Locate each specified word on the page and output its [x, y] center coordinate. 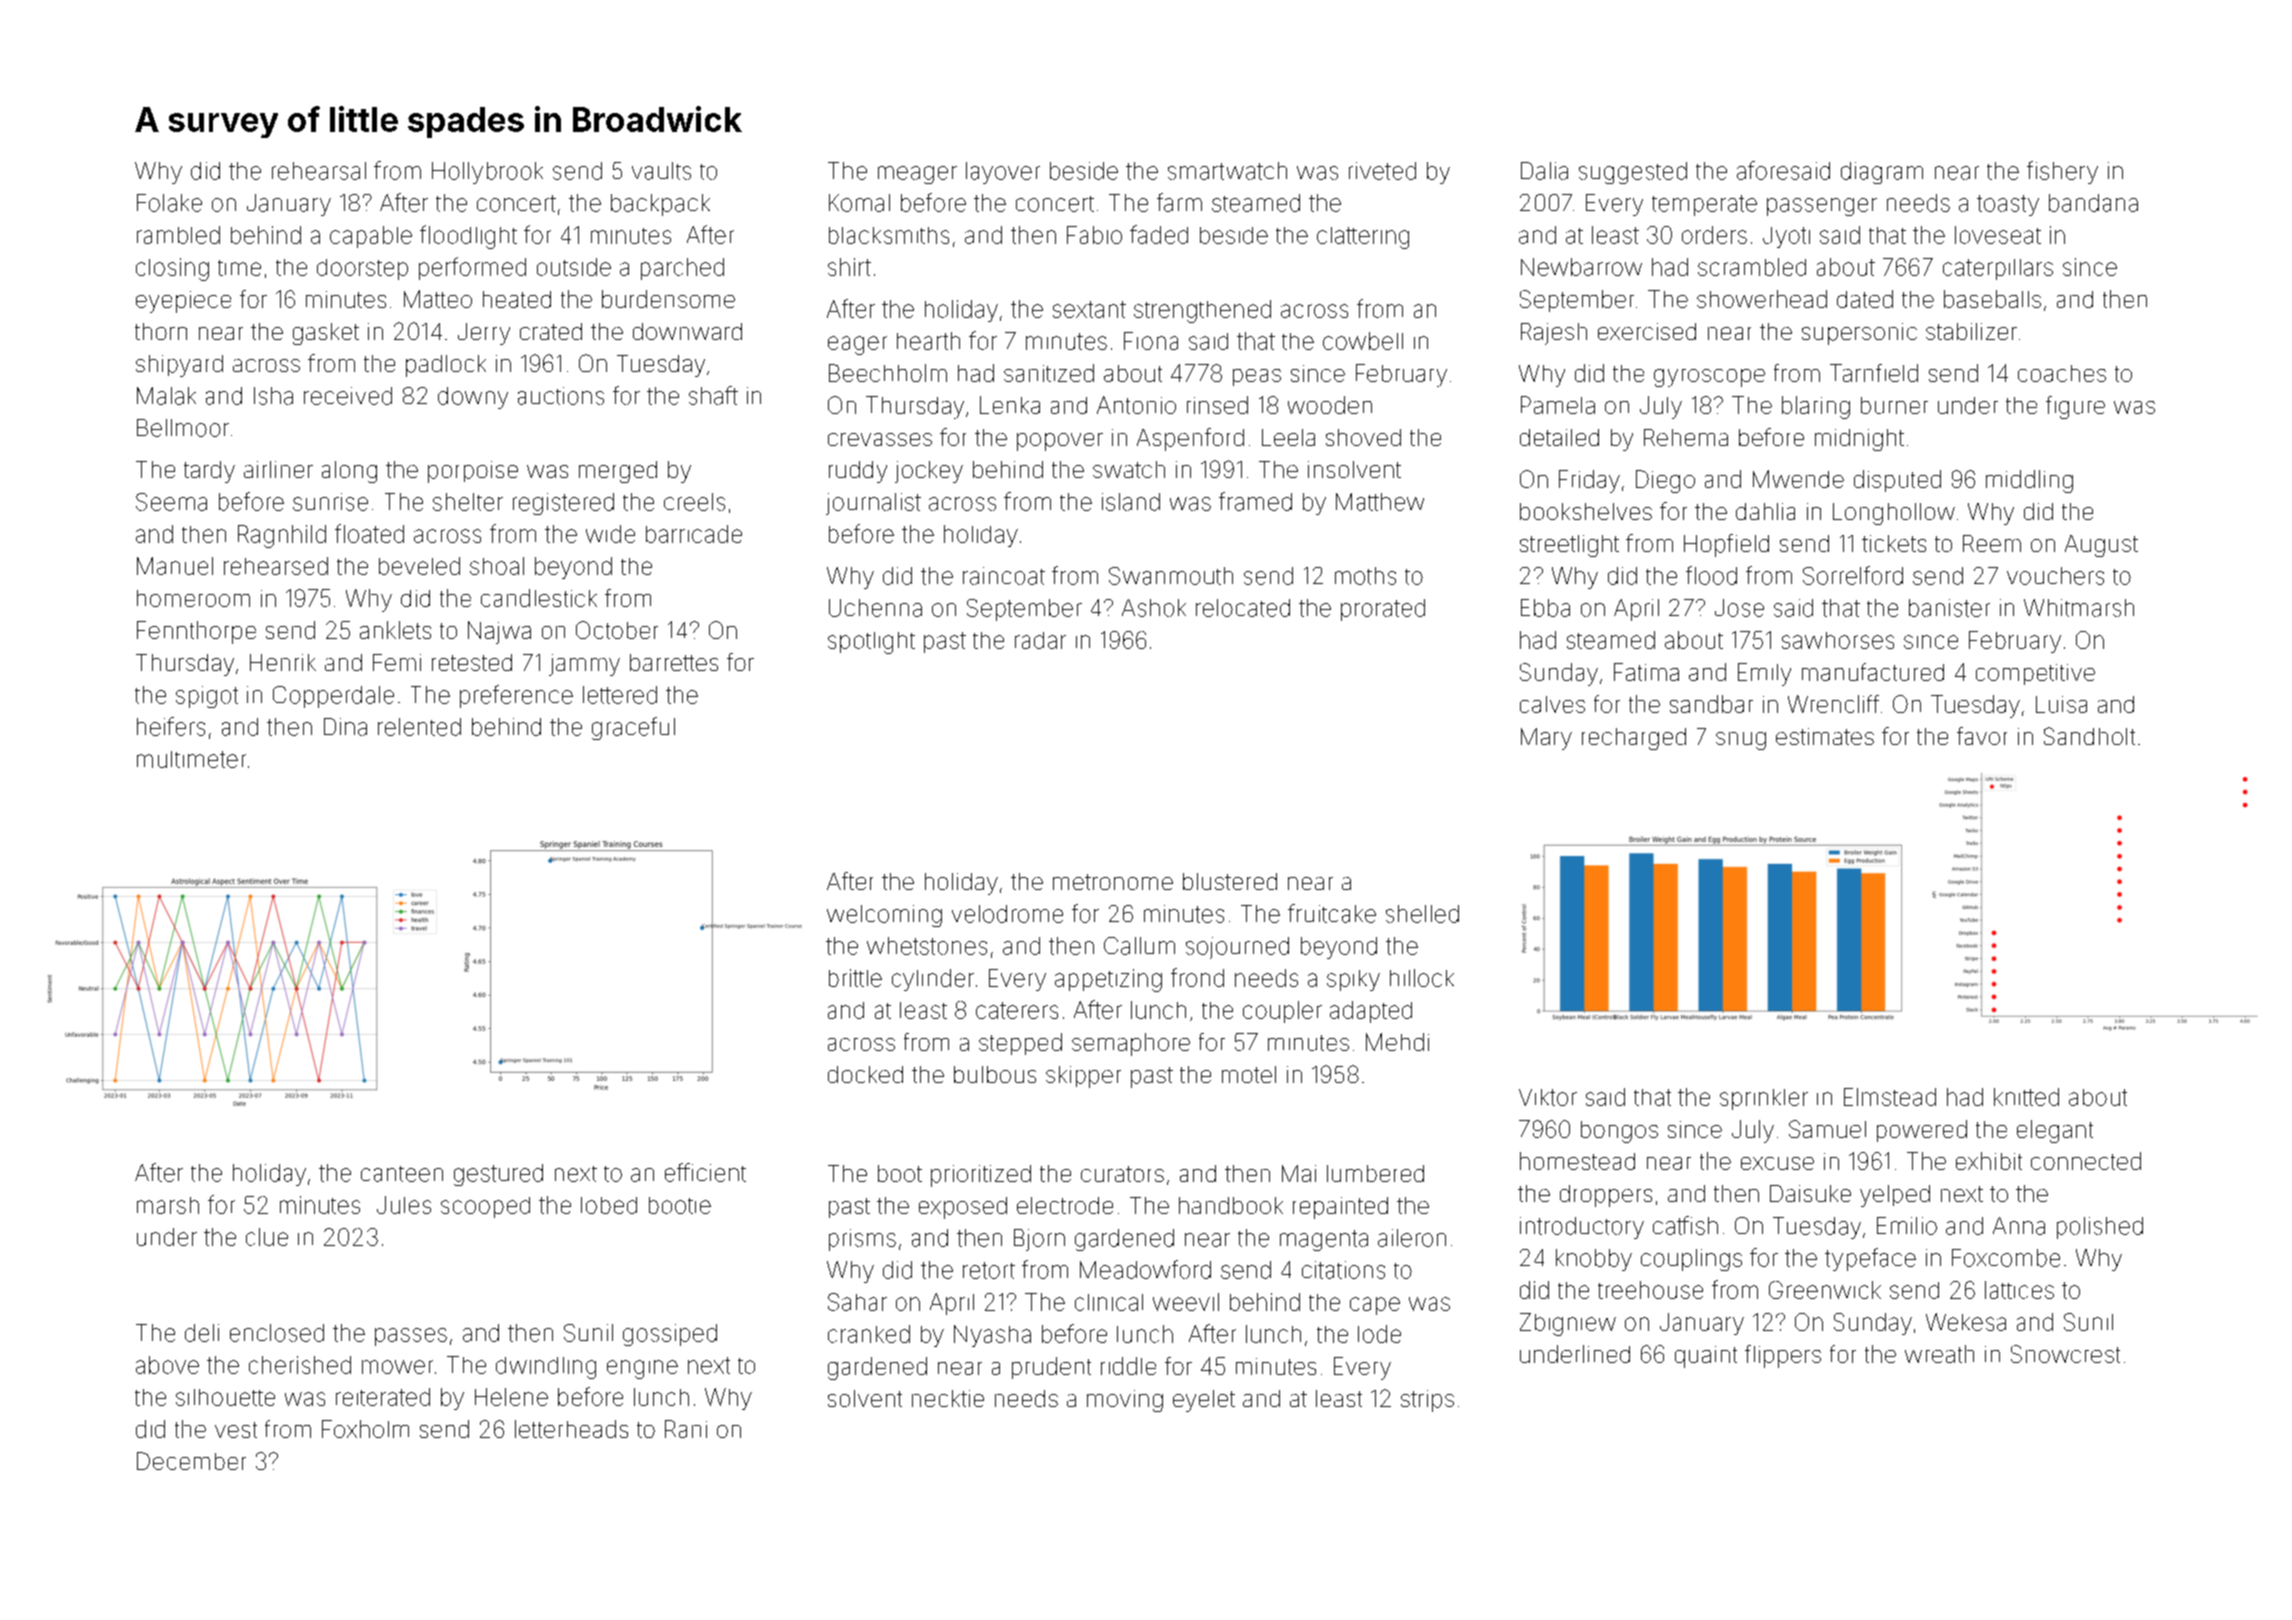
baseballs [1992, 299]
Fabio [1094, 235]
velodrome [1007, 914]
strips [1427, 1401]
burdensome [668, 299]
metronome [1113, 882]
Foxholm [365, 1429]
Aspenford [1190, 439]
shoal [497, 566]
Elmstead [1890, 1097]
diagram [1882, 173]
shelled [1422, 914]
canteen [402, 1174]
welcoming [884, 916]
